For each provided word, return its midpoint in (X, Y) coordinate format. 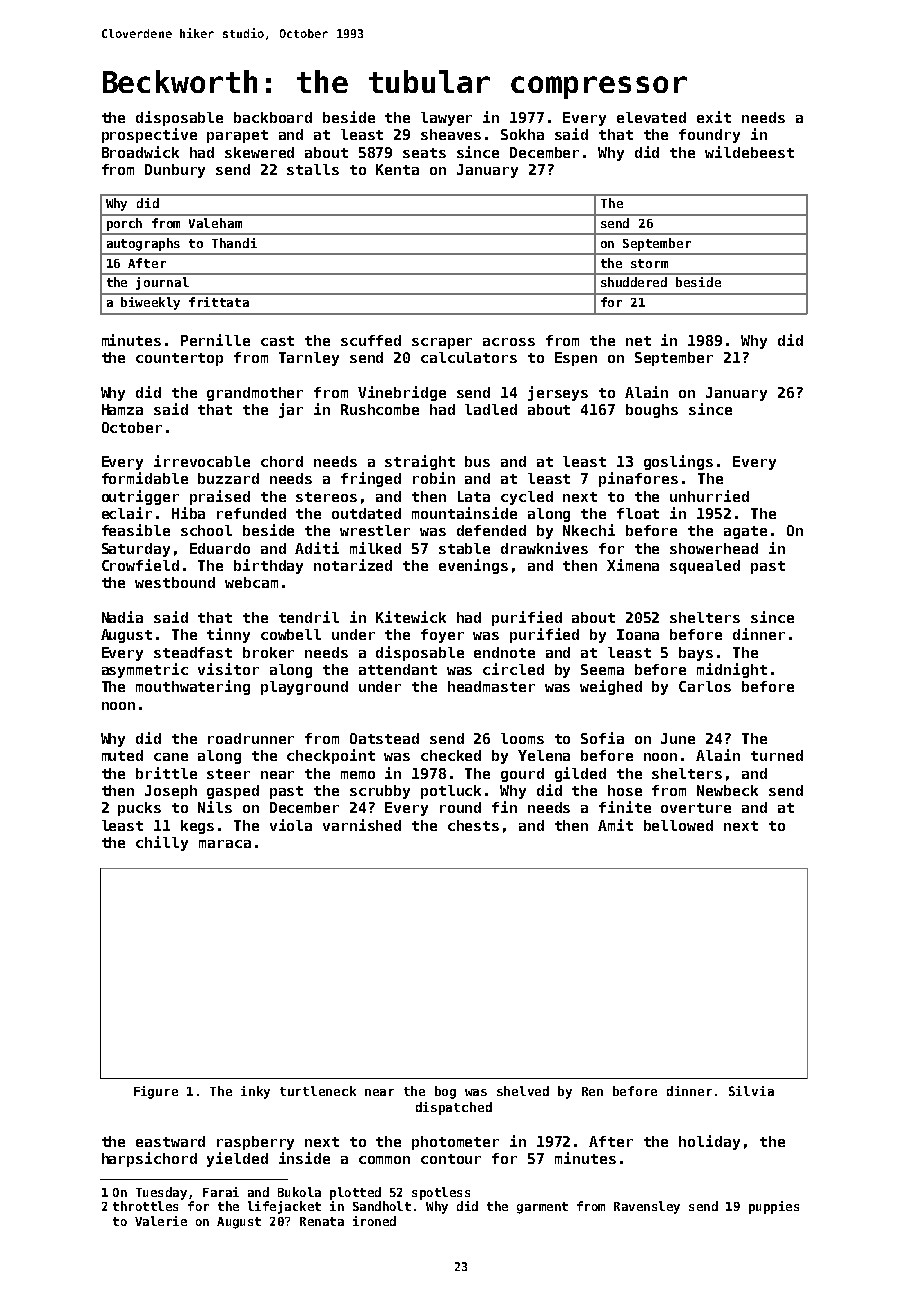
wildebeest (749, 152)
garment (542, 1208)
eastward (170, 1141)
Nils (215, 807)
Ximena (633, 565)
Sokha (522, 134)
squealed (705, 567)
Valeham (215, 223)
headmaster (491, 686)
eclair (127, 513)
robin (434, 478)
